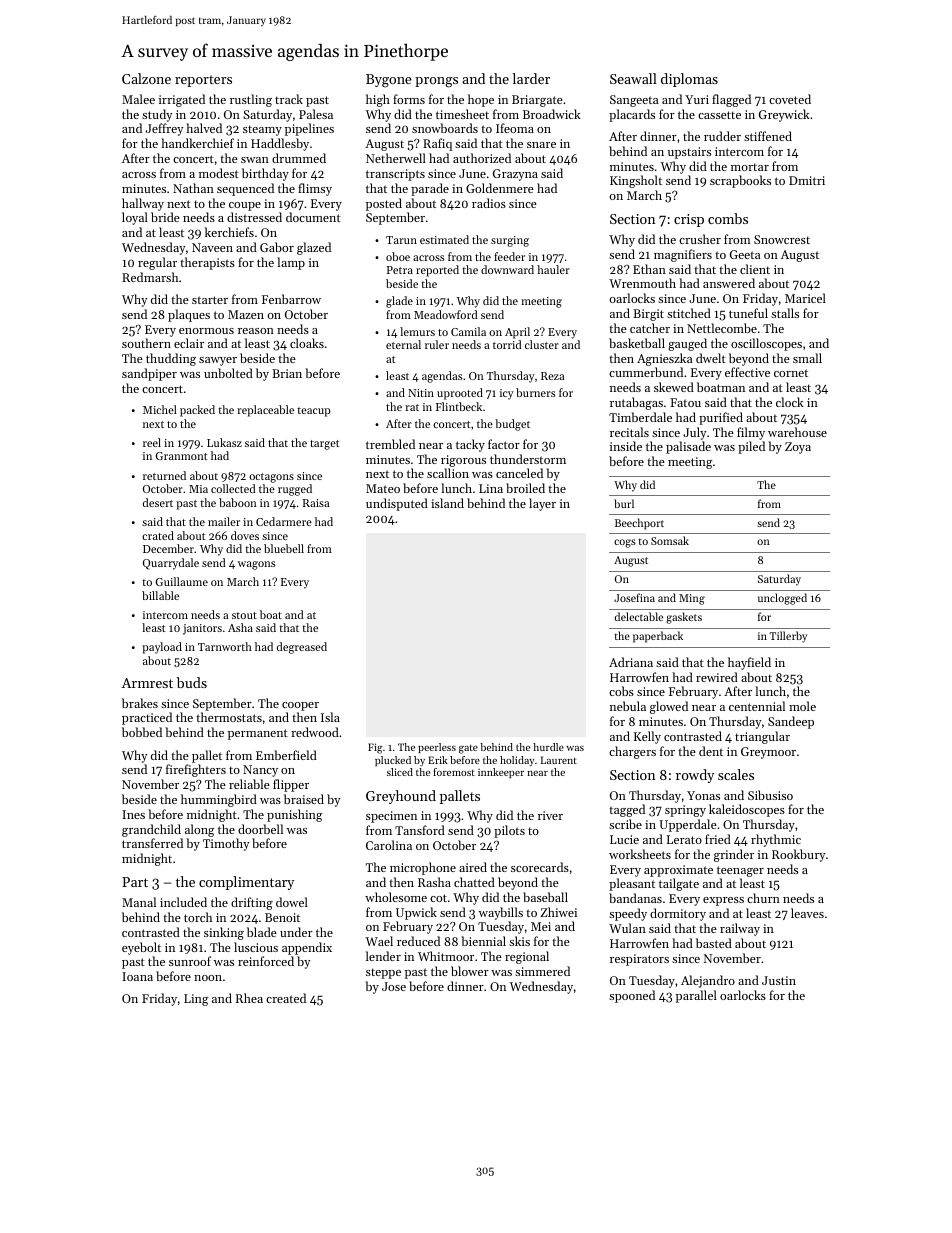  I want to click on sinking, so click(224, 933).
